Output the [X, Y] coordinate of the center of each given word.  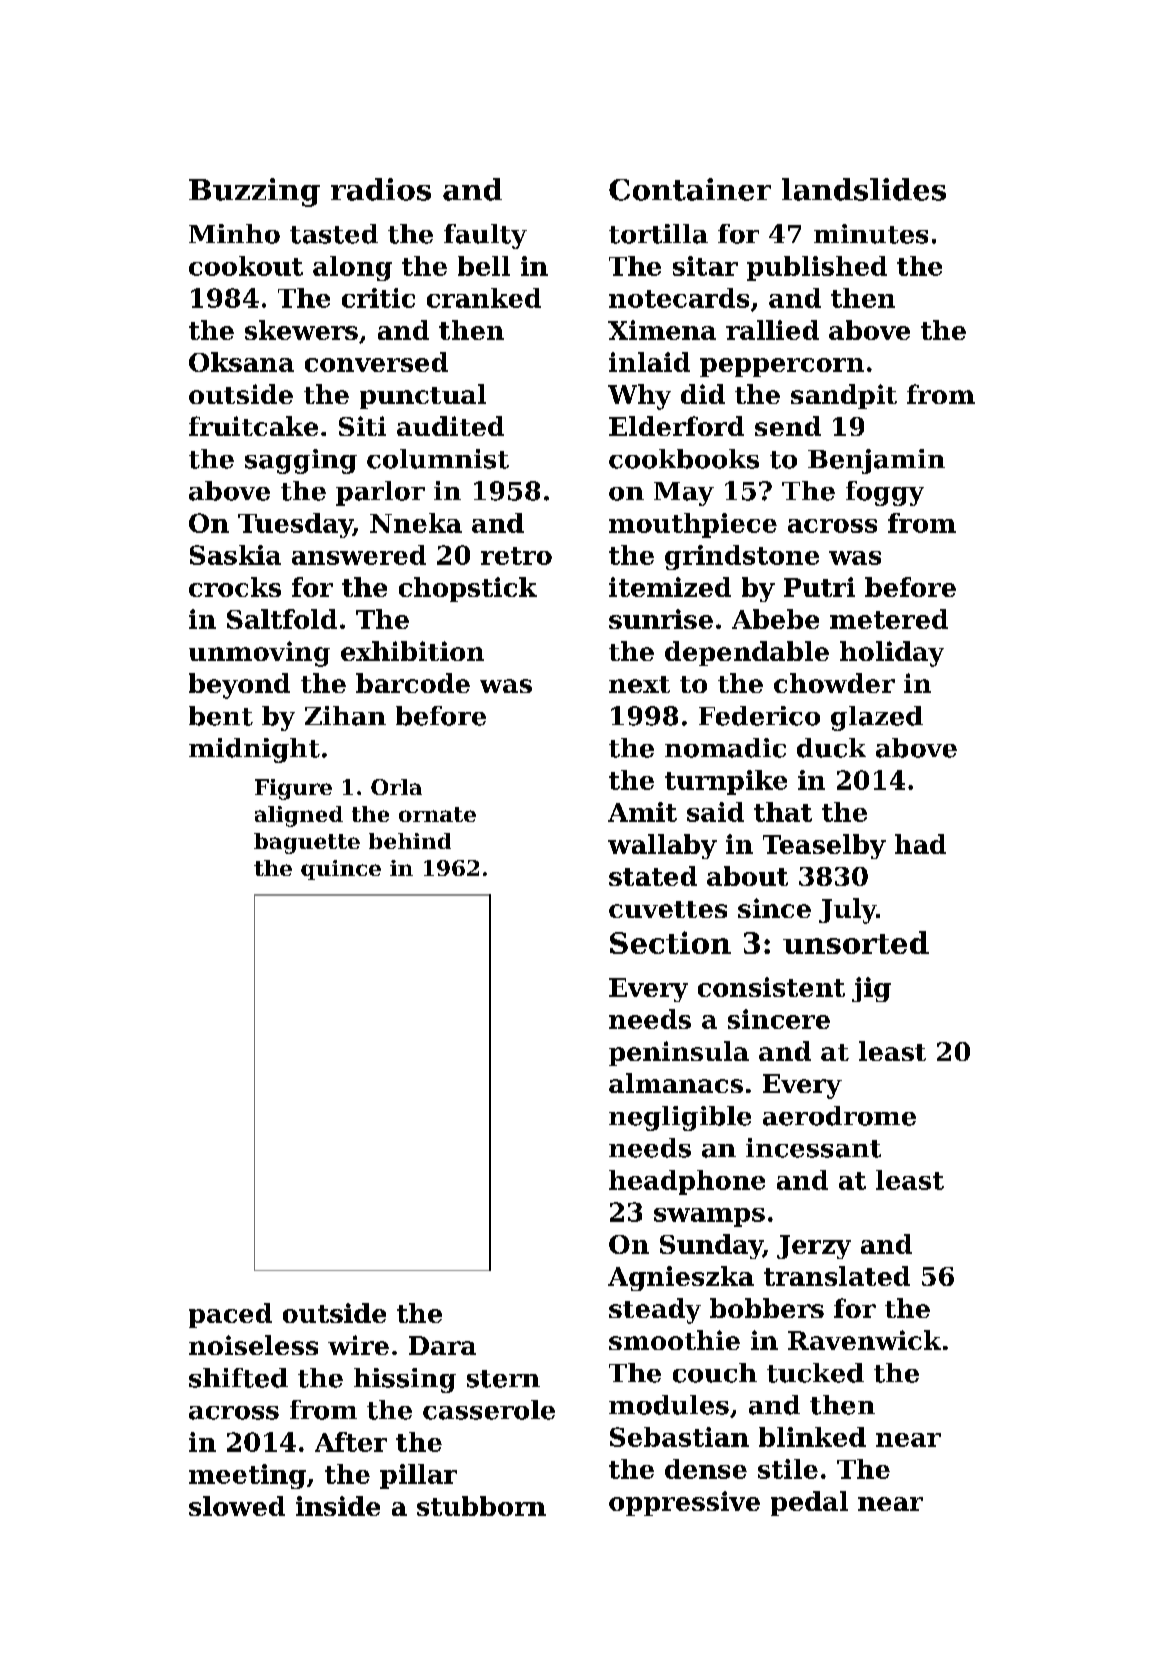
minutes [871, 234]
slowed [237, 1506]
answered [359, 555]
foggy [885, 493]
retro [516, 556]
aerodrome [839, 1116]
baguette [307, 843]
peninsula [679, 1053]
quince [341, 870]
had [920, 844]
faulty [485, 236]
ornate [437, 814]
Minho [234, 234]
